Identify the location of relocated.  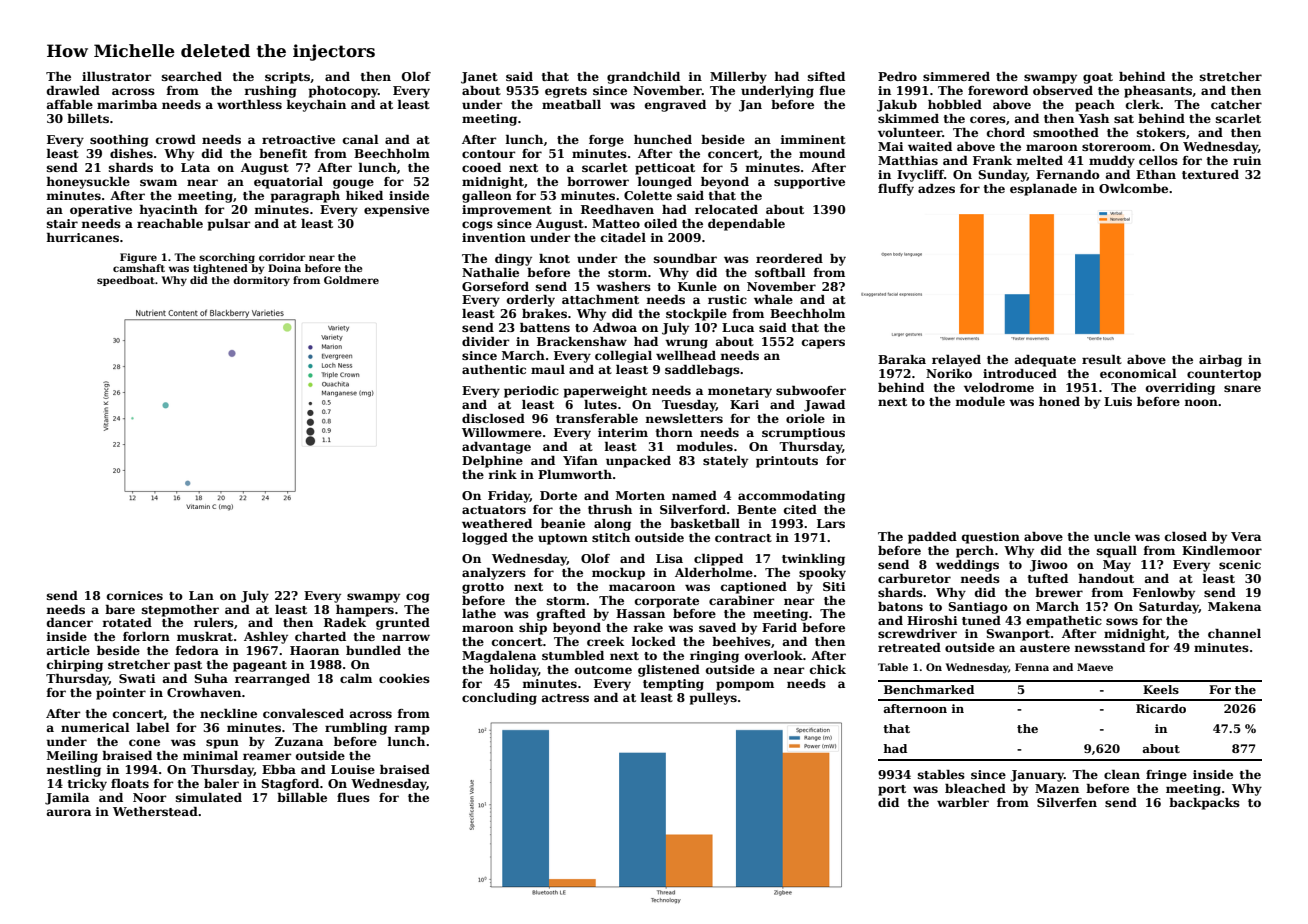
(726, 209).
